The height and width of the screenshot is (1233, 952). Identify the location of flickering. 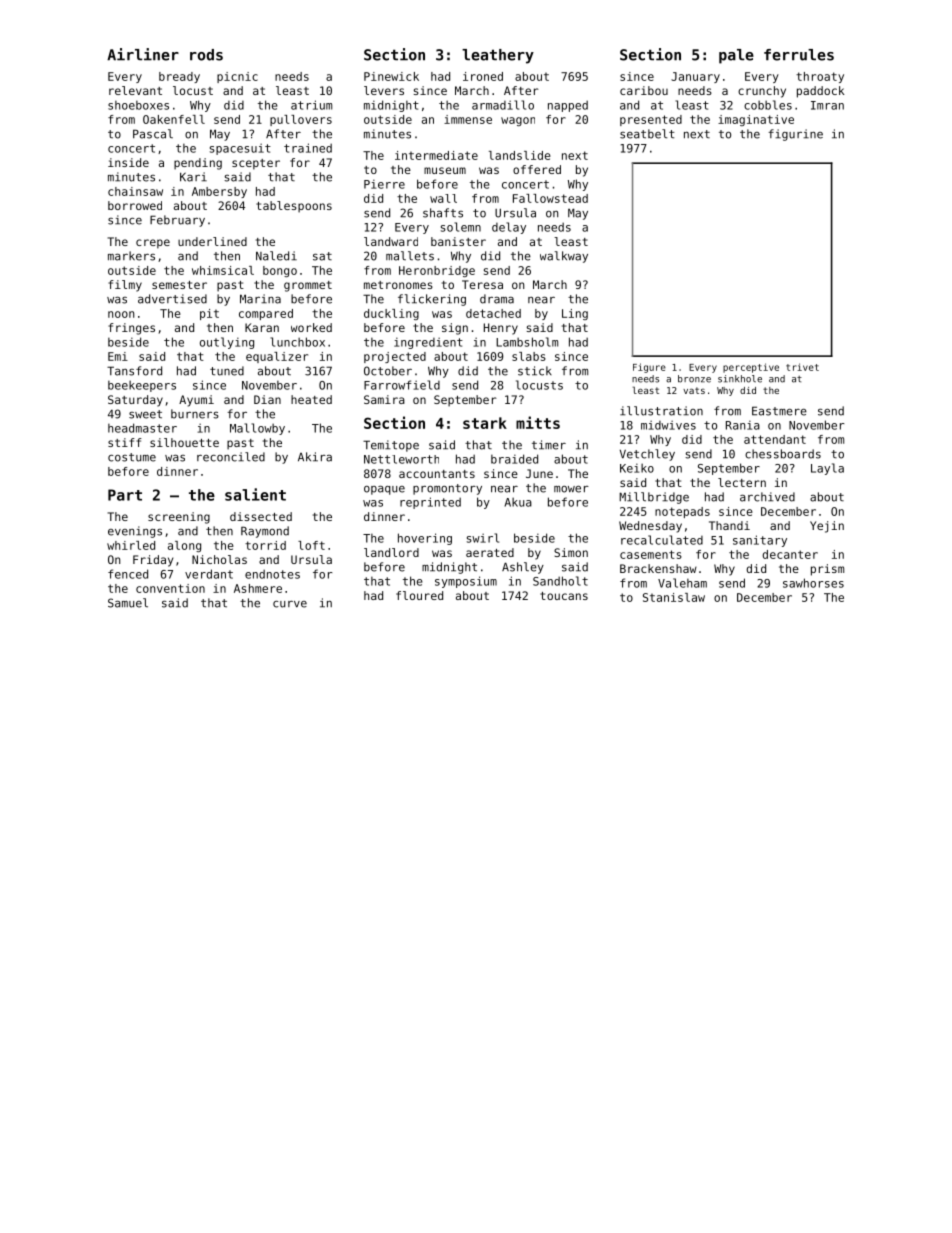
(432, 300).
